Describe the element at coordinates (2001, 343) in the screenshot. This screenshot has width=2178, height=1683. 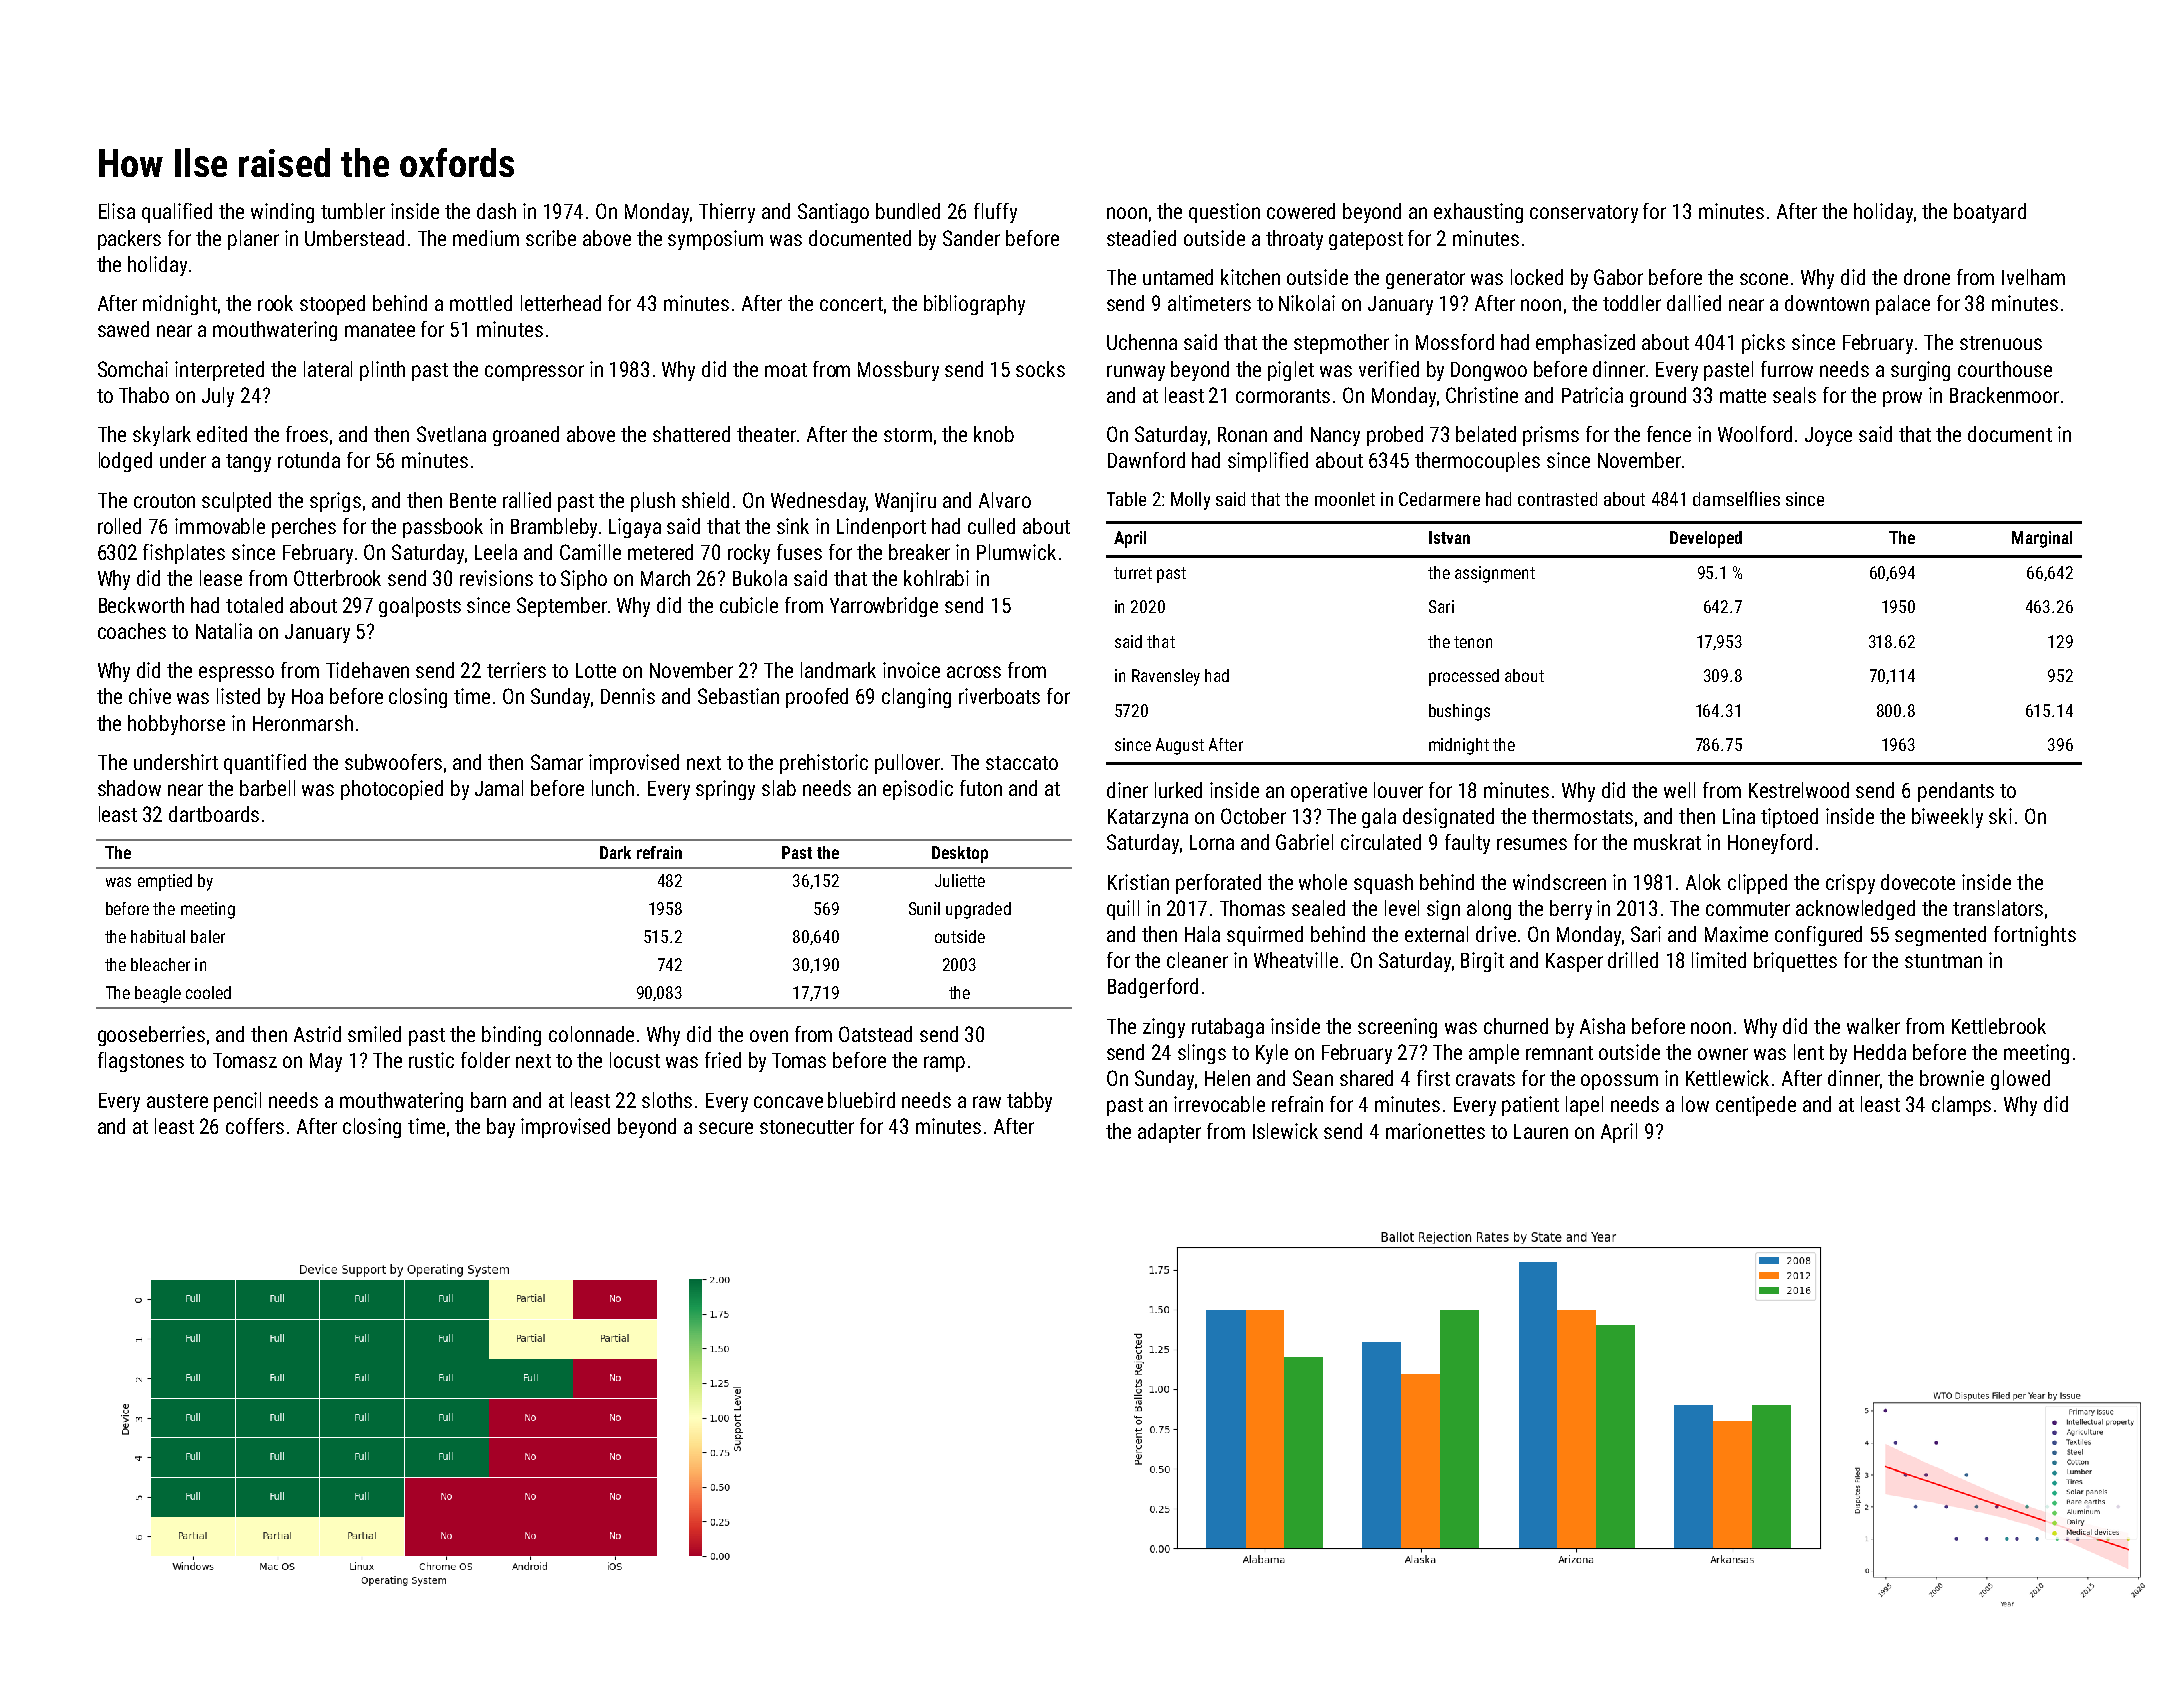
I see `strenuous` at that location.
